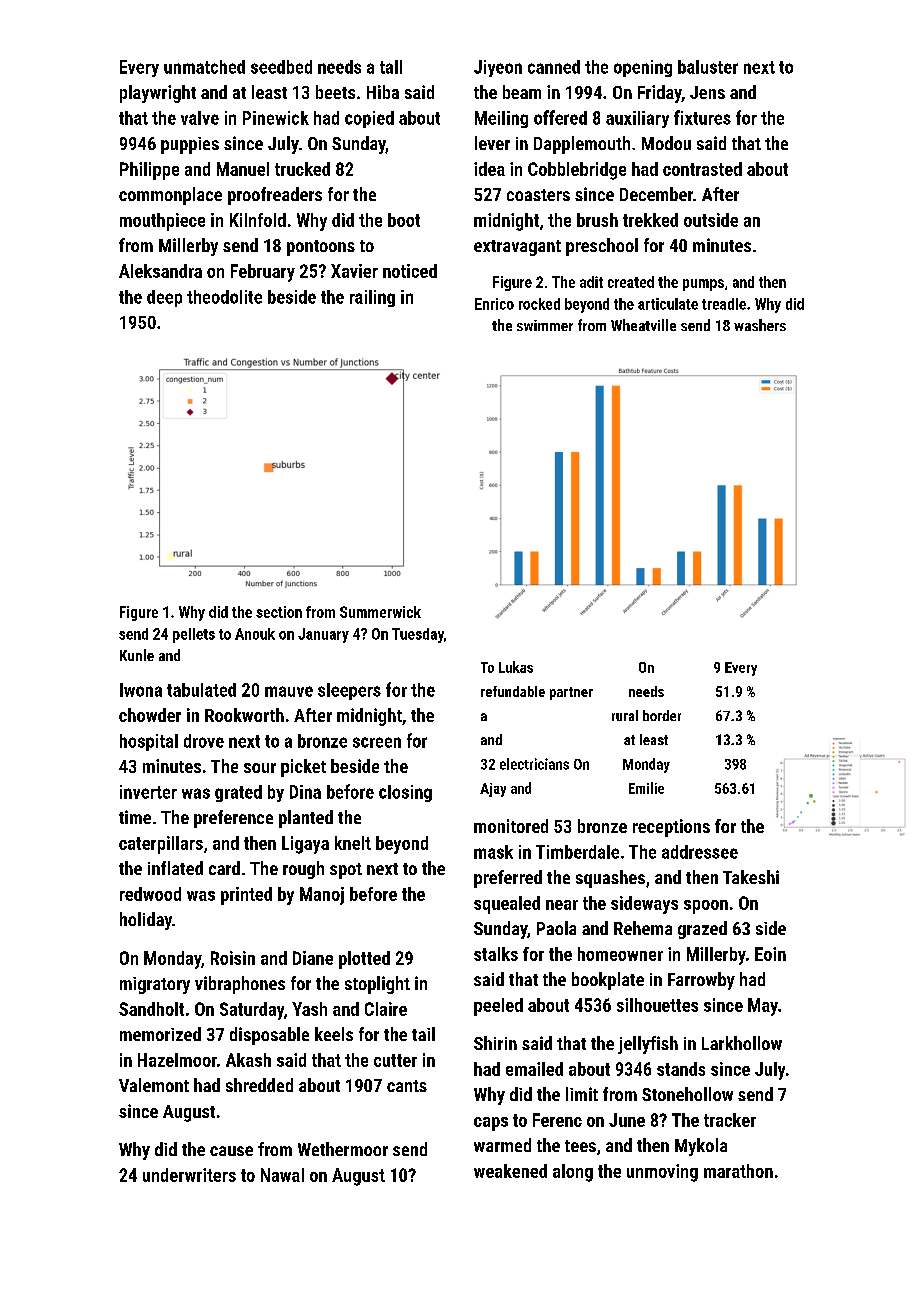  What do you see at coordinates (281, 67) in the screenshot?
I see `seedbed` at bounding box center [281, 67].
